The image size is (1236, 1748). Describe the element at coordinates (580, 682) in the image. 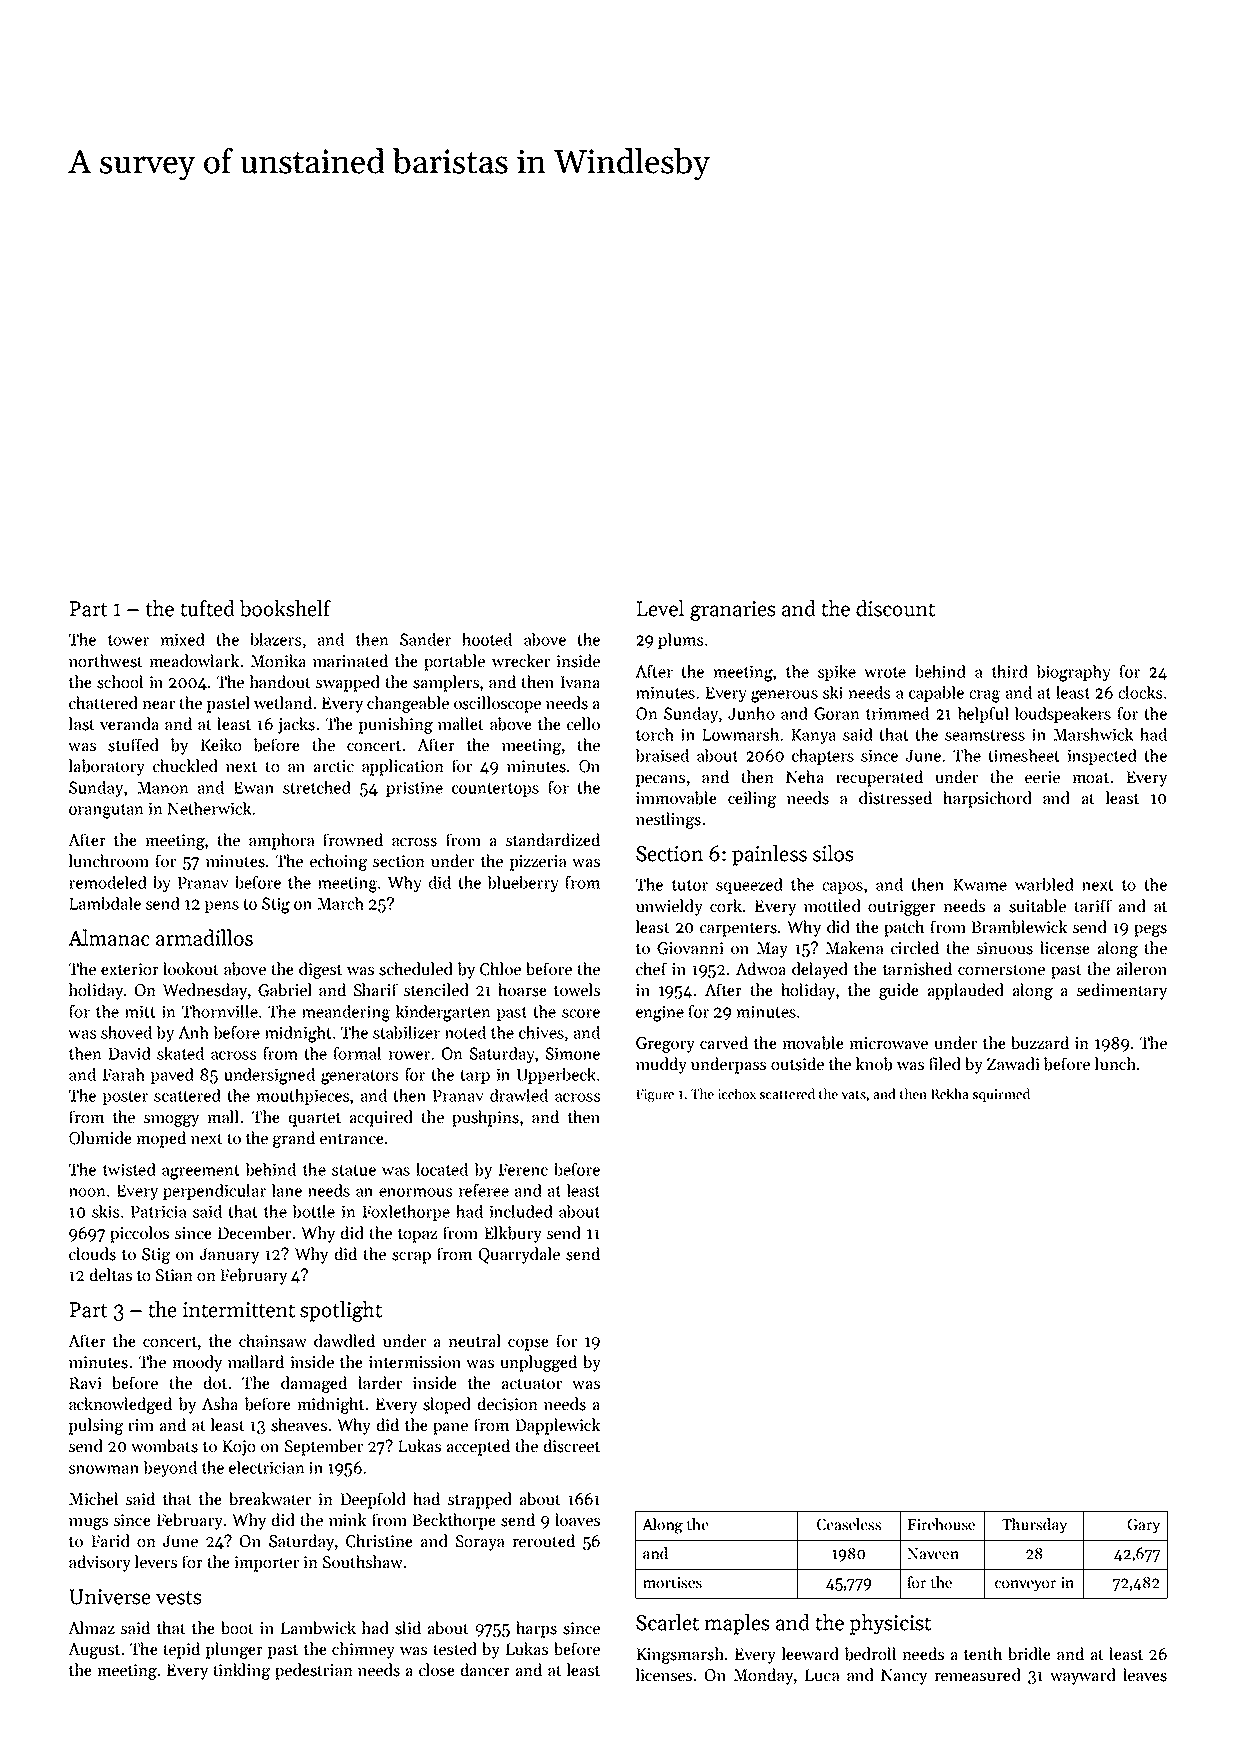

I see `Ivana` at that location.
